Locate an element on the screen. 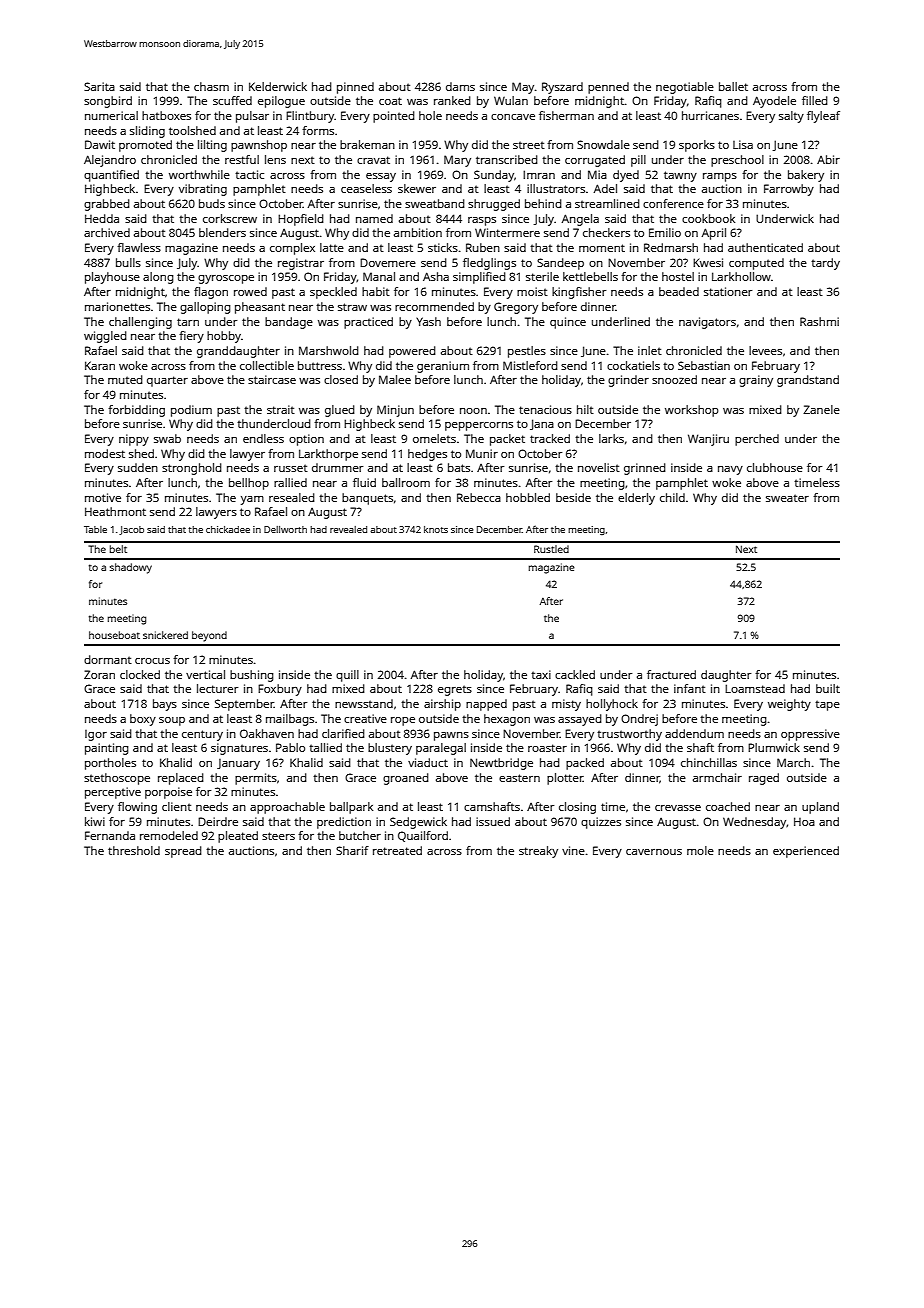 Image resolution: width=924 pixels, height=1308 pixels. sticks is located at coordinates (443, 247).
